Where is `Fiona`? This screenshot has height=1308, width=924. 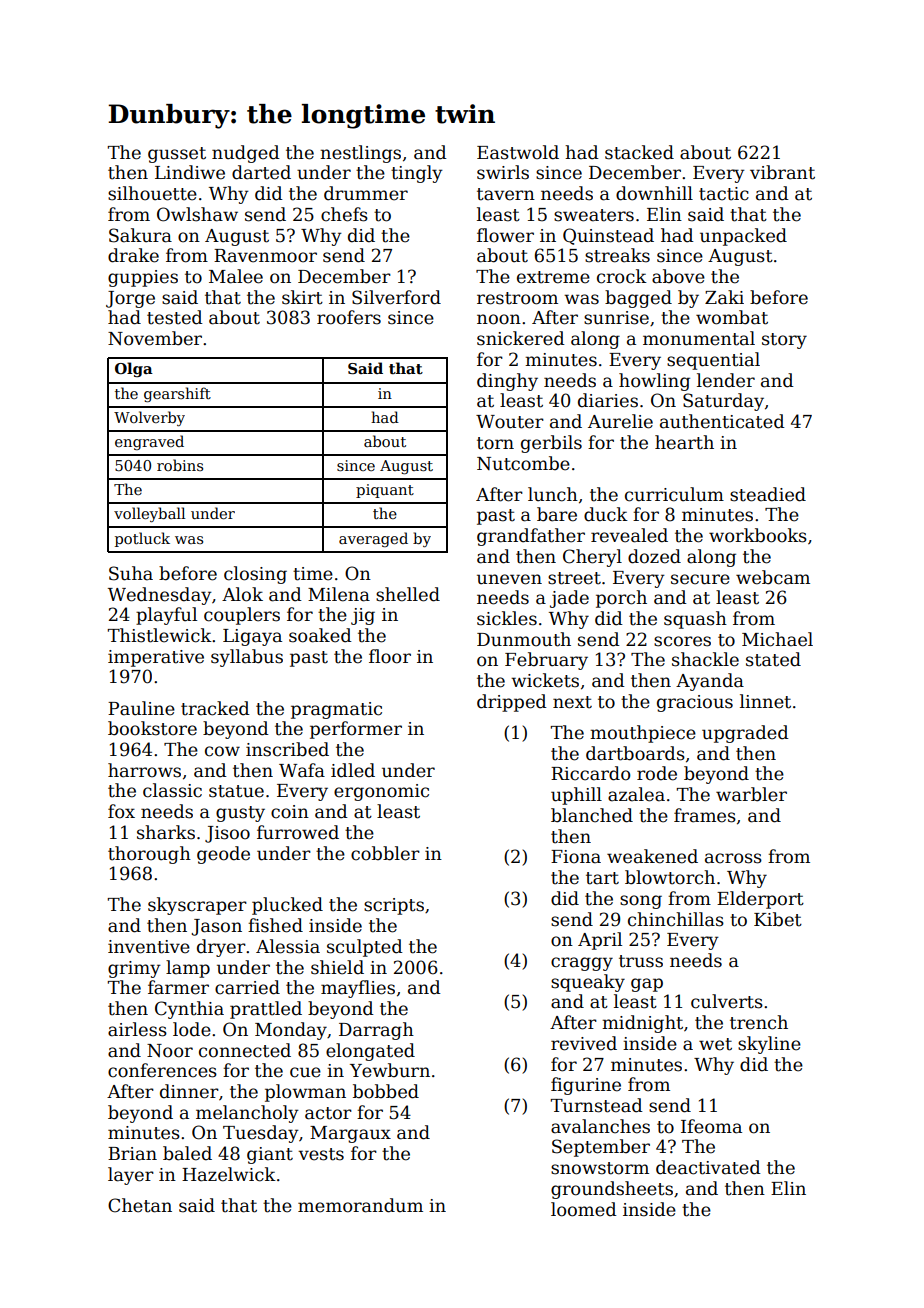
Fiona is located at coordinates (576, 857).
